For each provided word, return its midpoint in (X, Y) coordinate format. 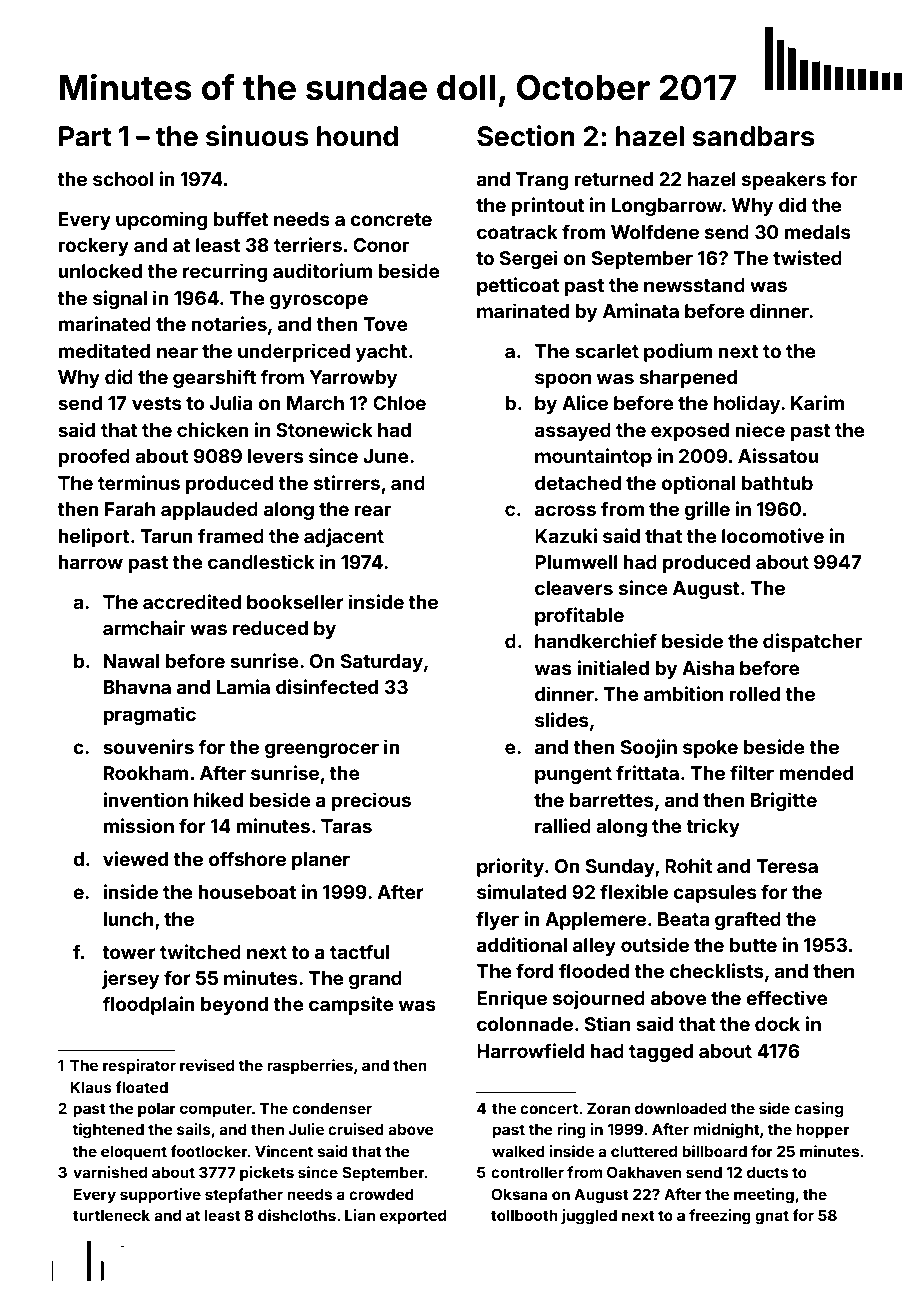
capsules (715, 894)
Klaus (91, 1087)
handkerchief (596, 640)
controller (527, 1172)
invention (145, 799)
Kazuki (566, 535)
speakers (784, 181)
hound (357, 136)
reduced (270, 628)
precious (371, 801)
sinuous (257, 136)
